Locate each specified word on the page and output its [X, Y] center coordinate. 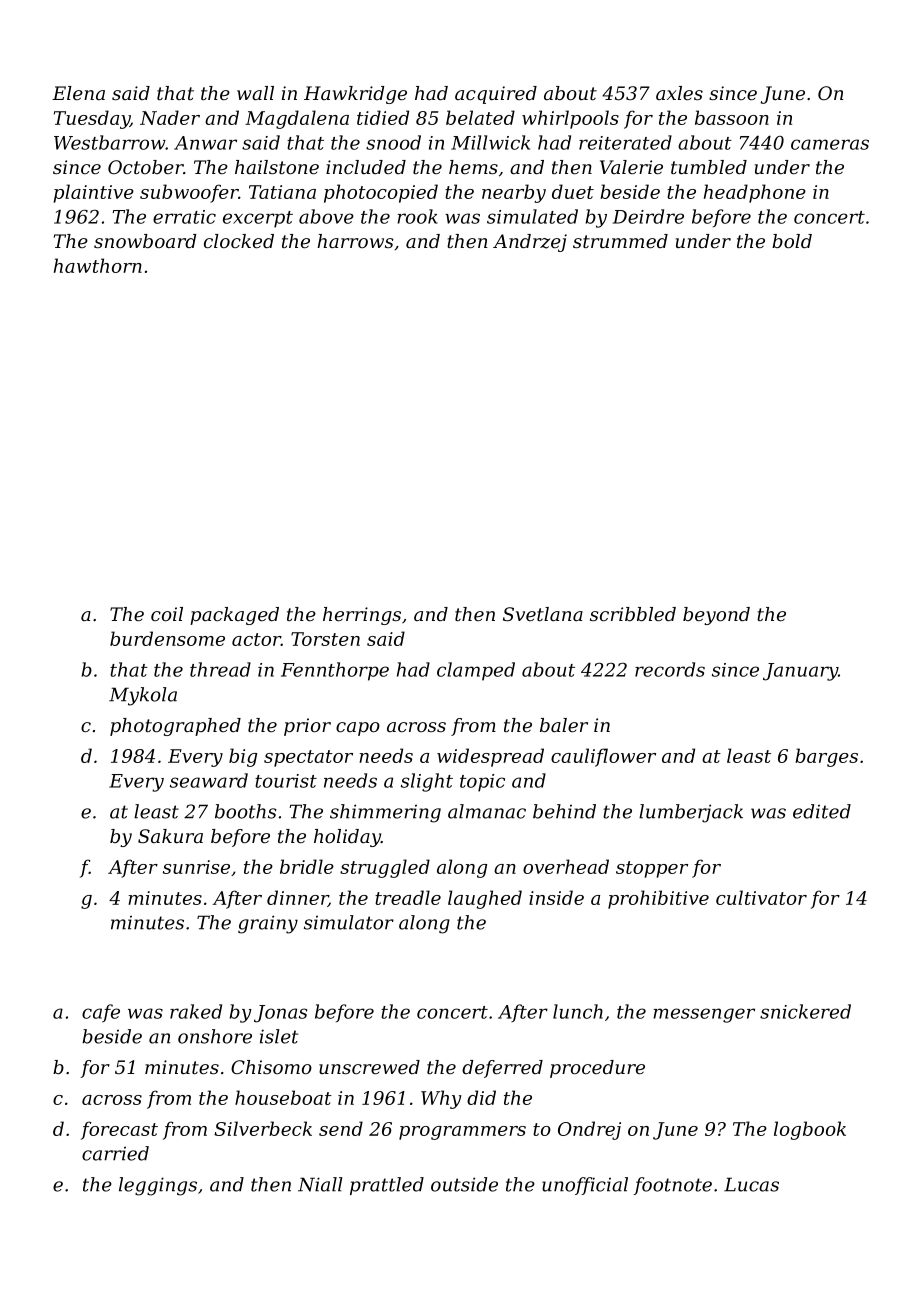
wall [255, 93]
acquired [496, 95]
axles [679, 93]
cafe [101, 1013]
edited [822, 811]
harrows [355, 241]
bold [792, 241]
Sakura [170, 836]
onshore [215, 1036]
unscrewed [369, 1067]
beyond [716, 616]
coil [167, 614]
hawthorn [98, 265]
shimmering [385, 813]
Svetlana [543, 614]
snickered [805, 1011]
